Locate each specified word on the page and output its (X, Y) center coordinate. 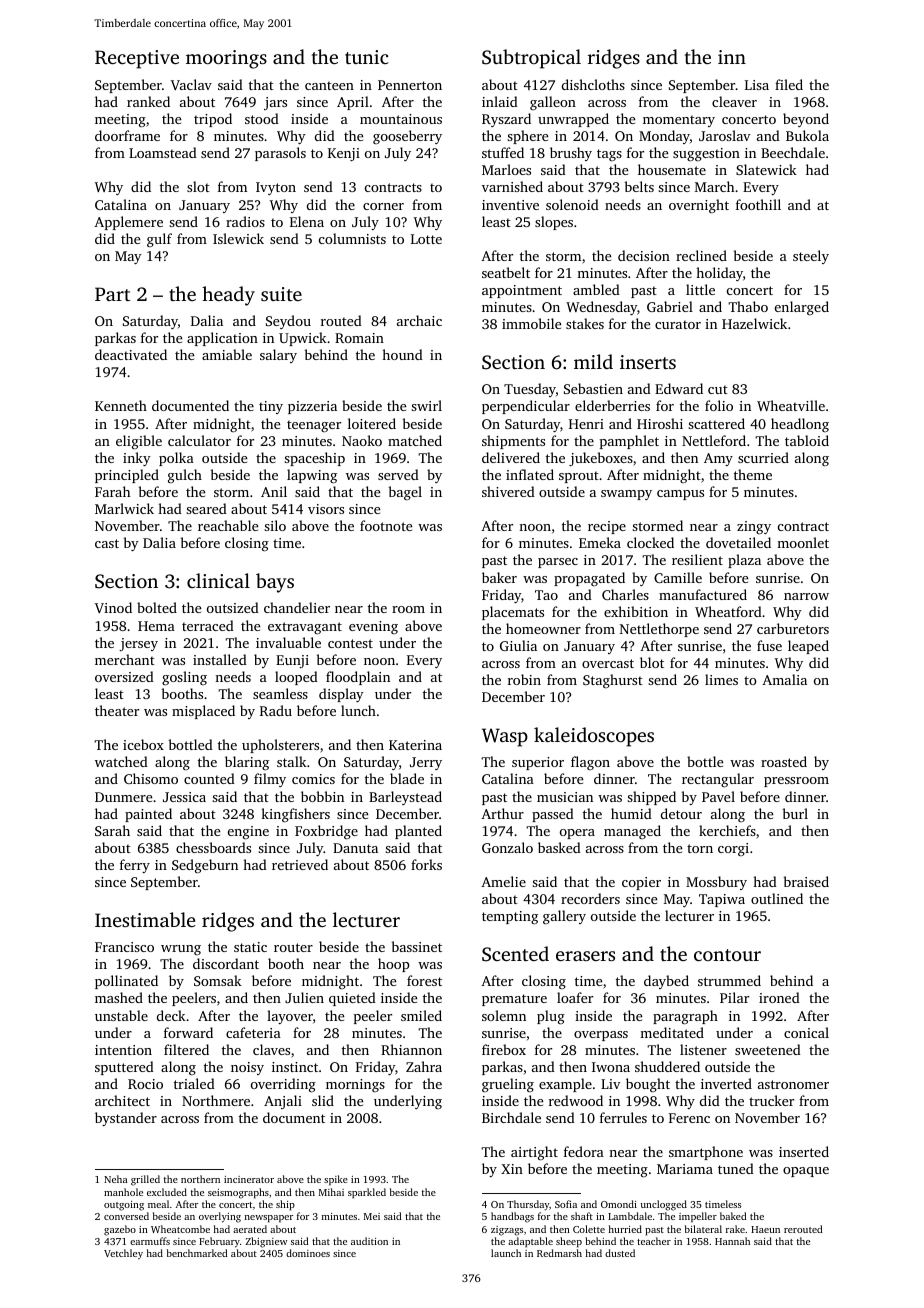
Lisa (757, 85)
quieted (352, 999)
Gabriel (670, 306)
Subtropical (531, 59)
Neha (116, 1179)
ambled (596, 289)
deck (171, 1015)
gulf (159, 240)
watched (121, 761)
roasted (784, 761)
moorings (226, 59)
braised (806, 881)
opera (577, 834)
